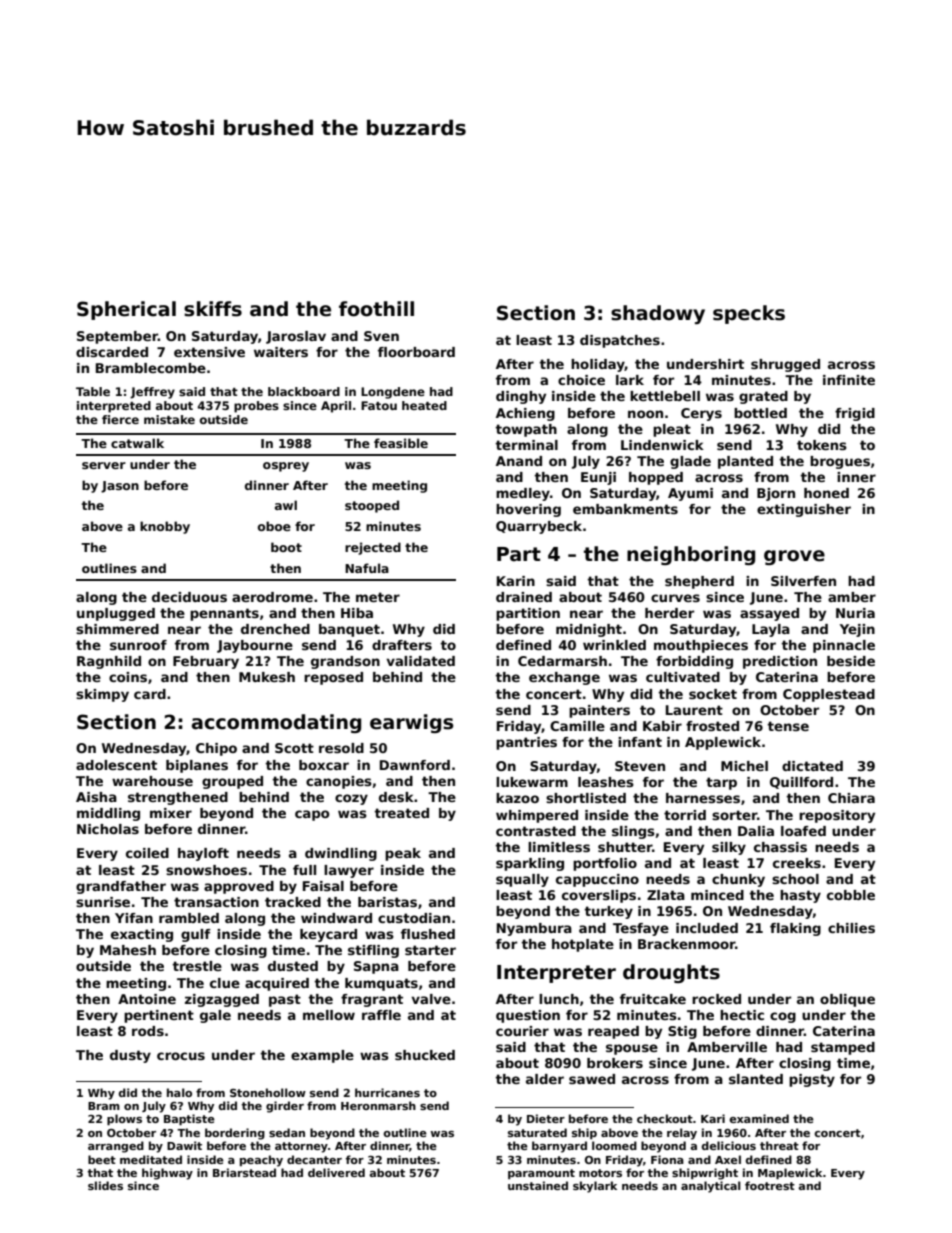 Image resolution: width=952 pixels, height=1233 pixels. What do you see at coordinates (749, 314) in the image?
I see `specks` at bounding box center [749, 314].
